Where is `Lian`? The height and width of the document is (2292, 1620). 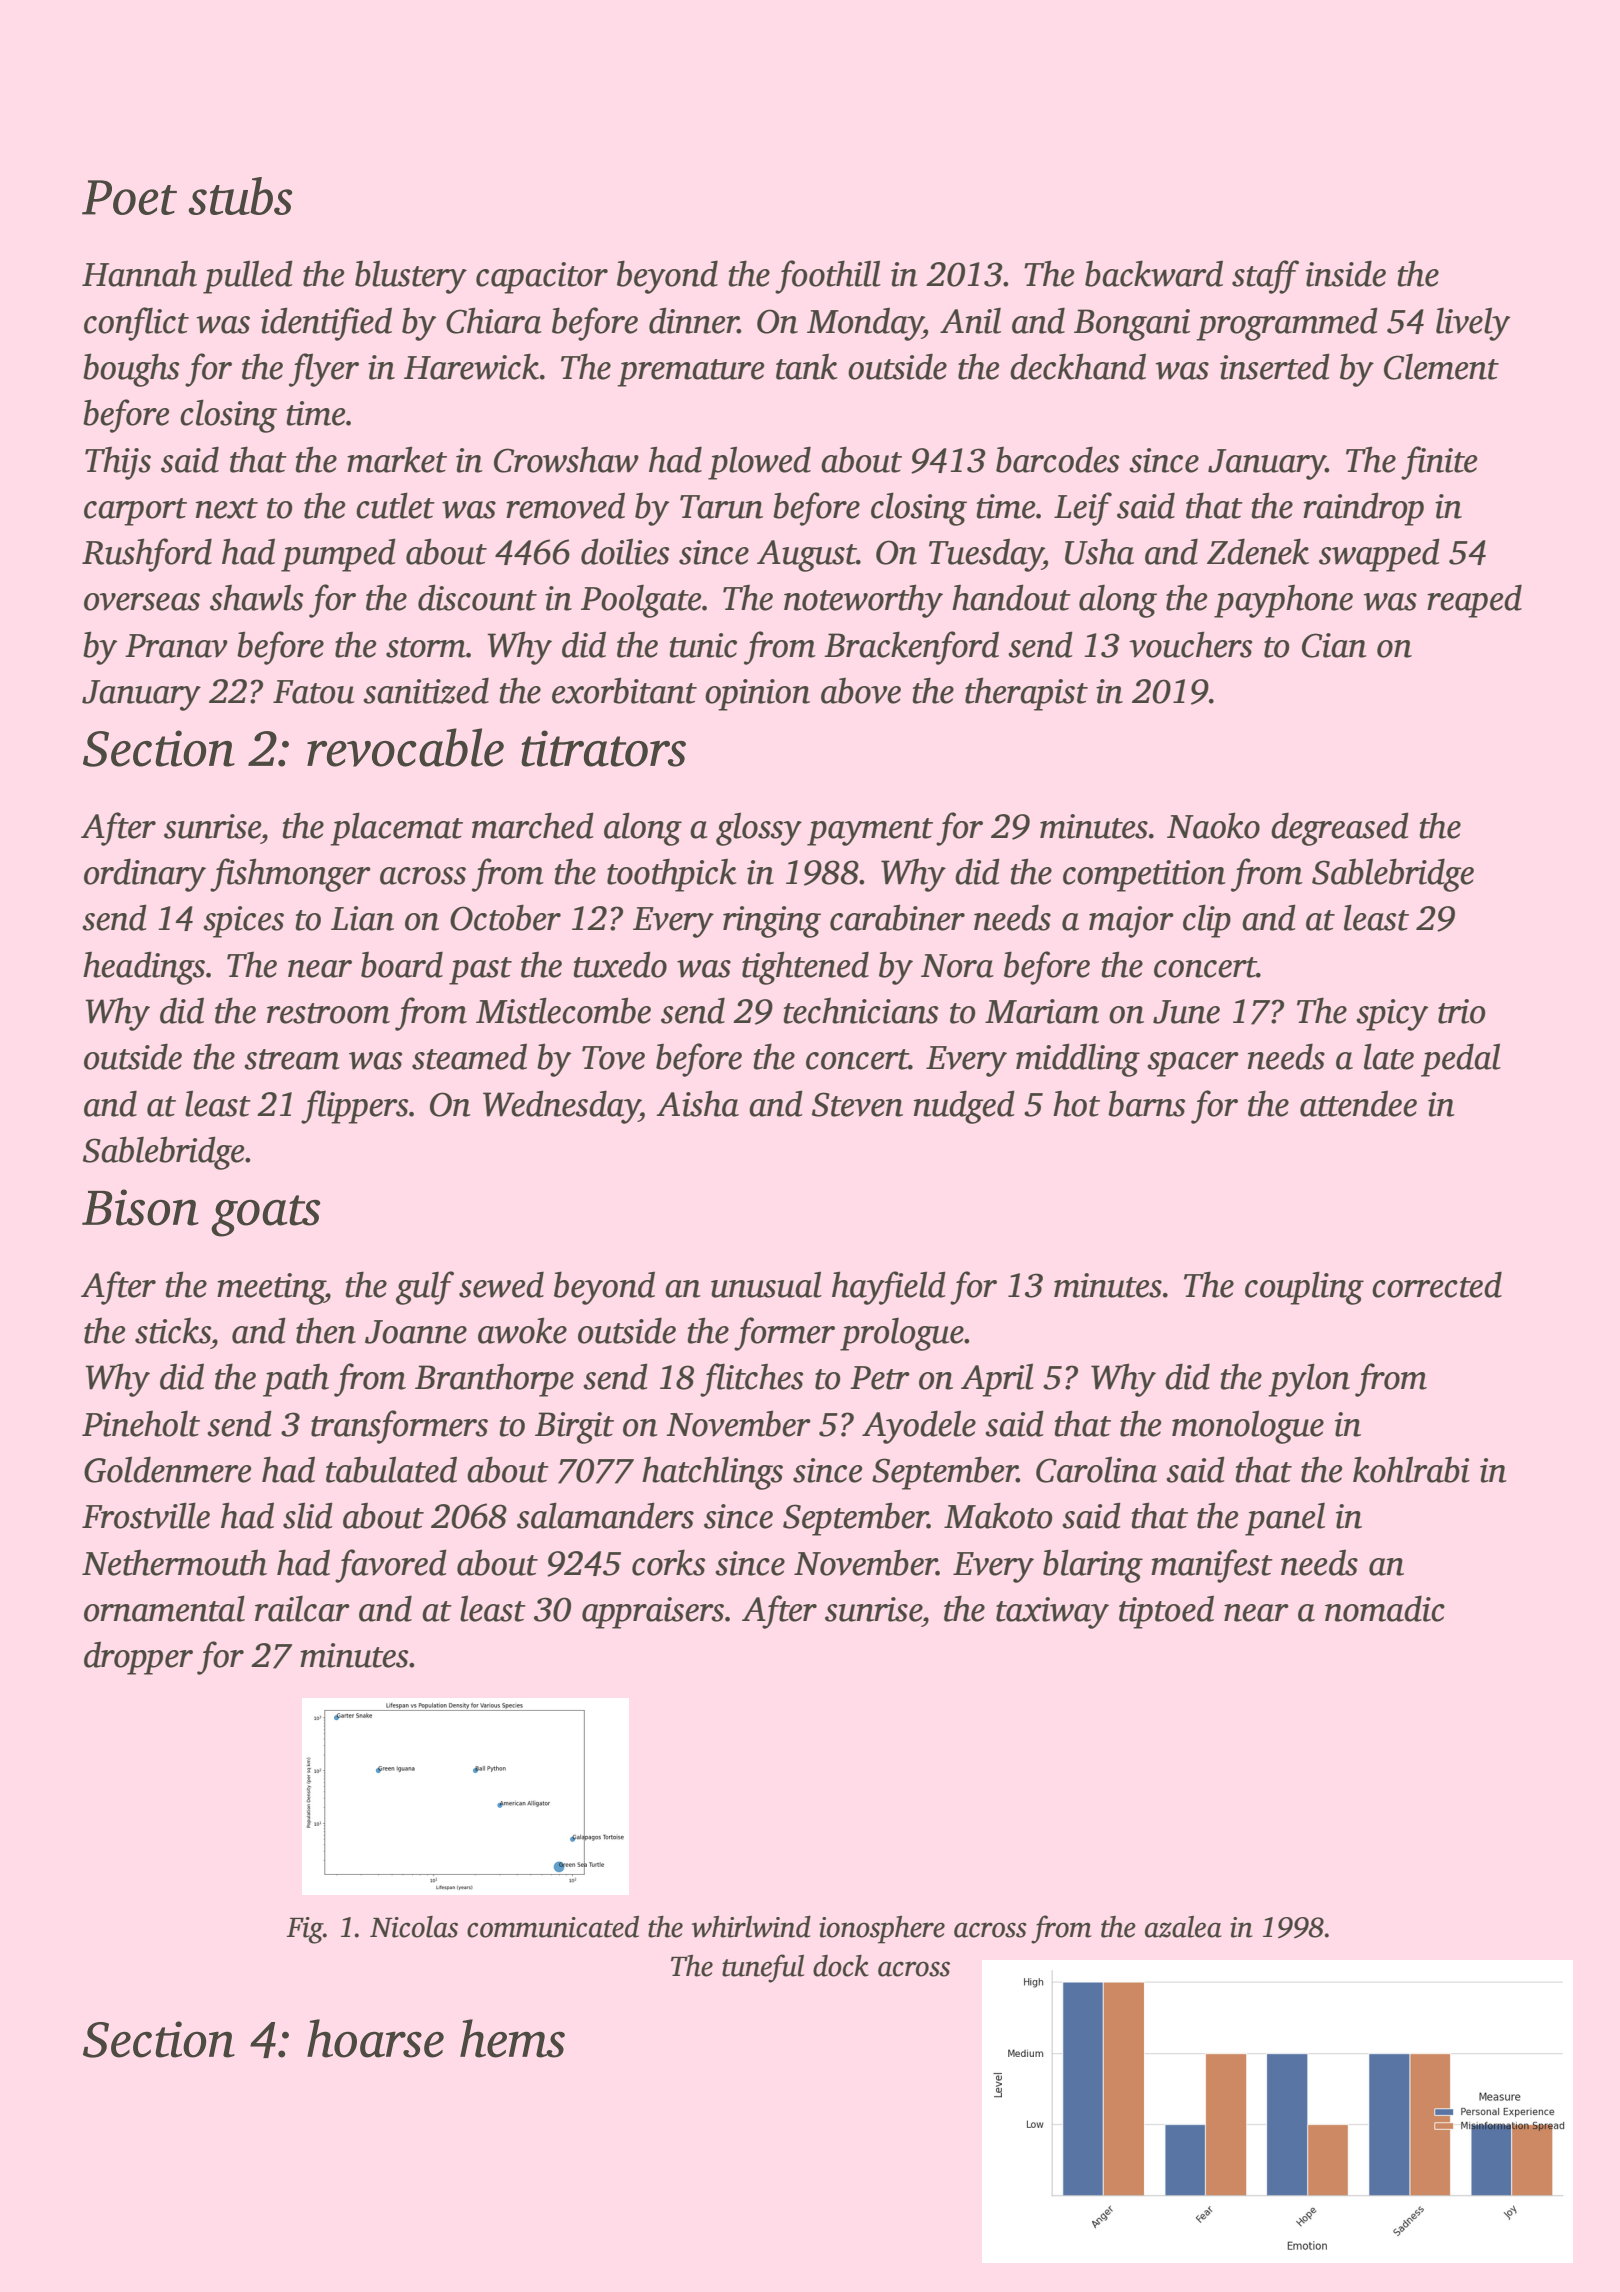 Lian is located at coordinates (362, 918).
